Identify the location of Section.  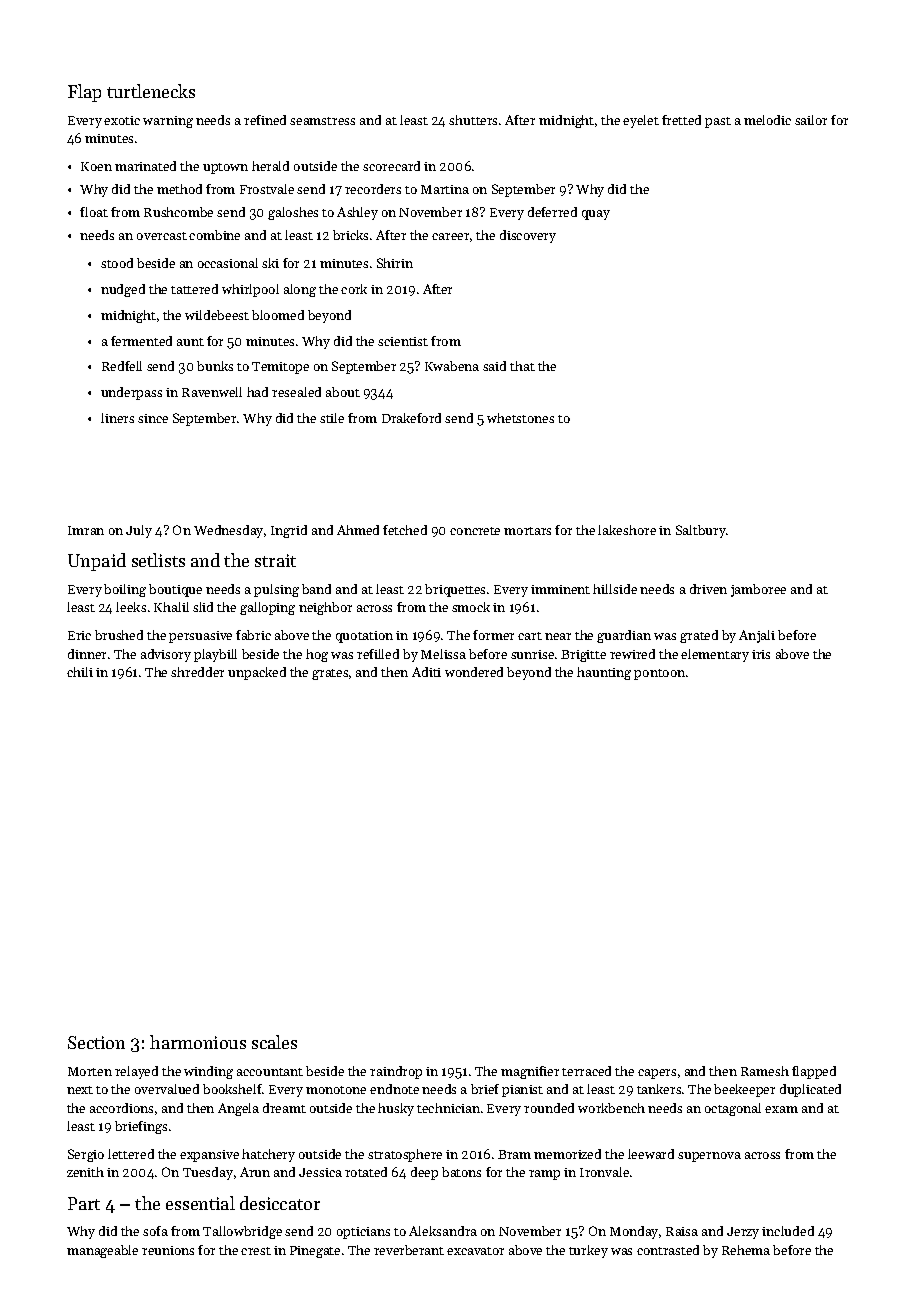
(96, 1042).
